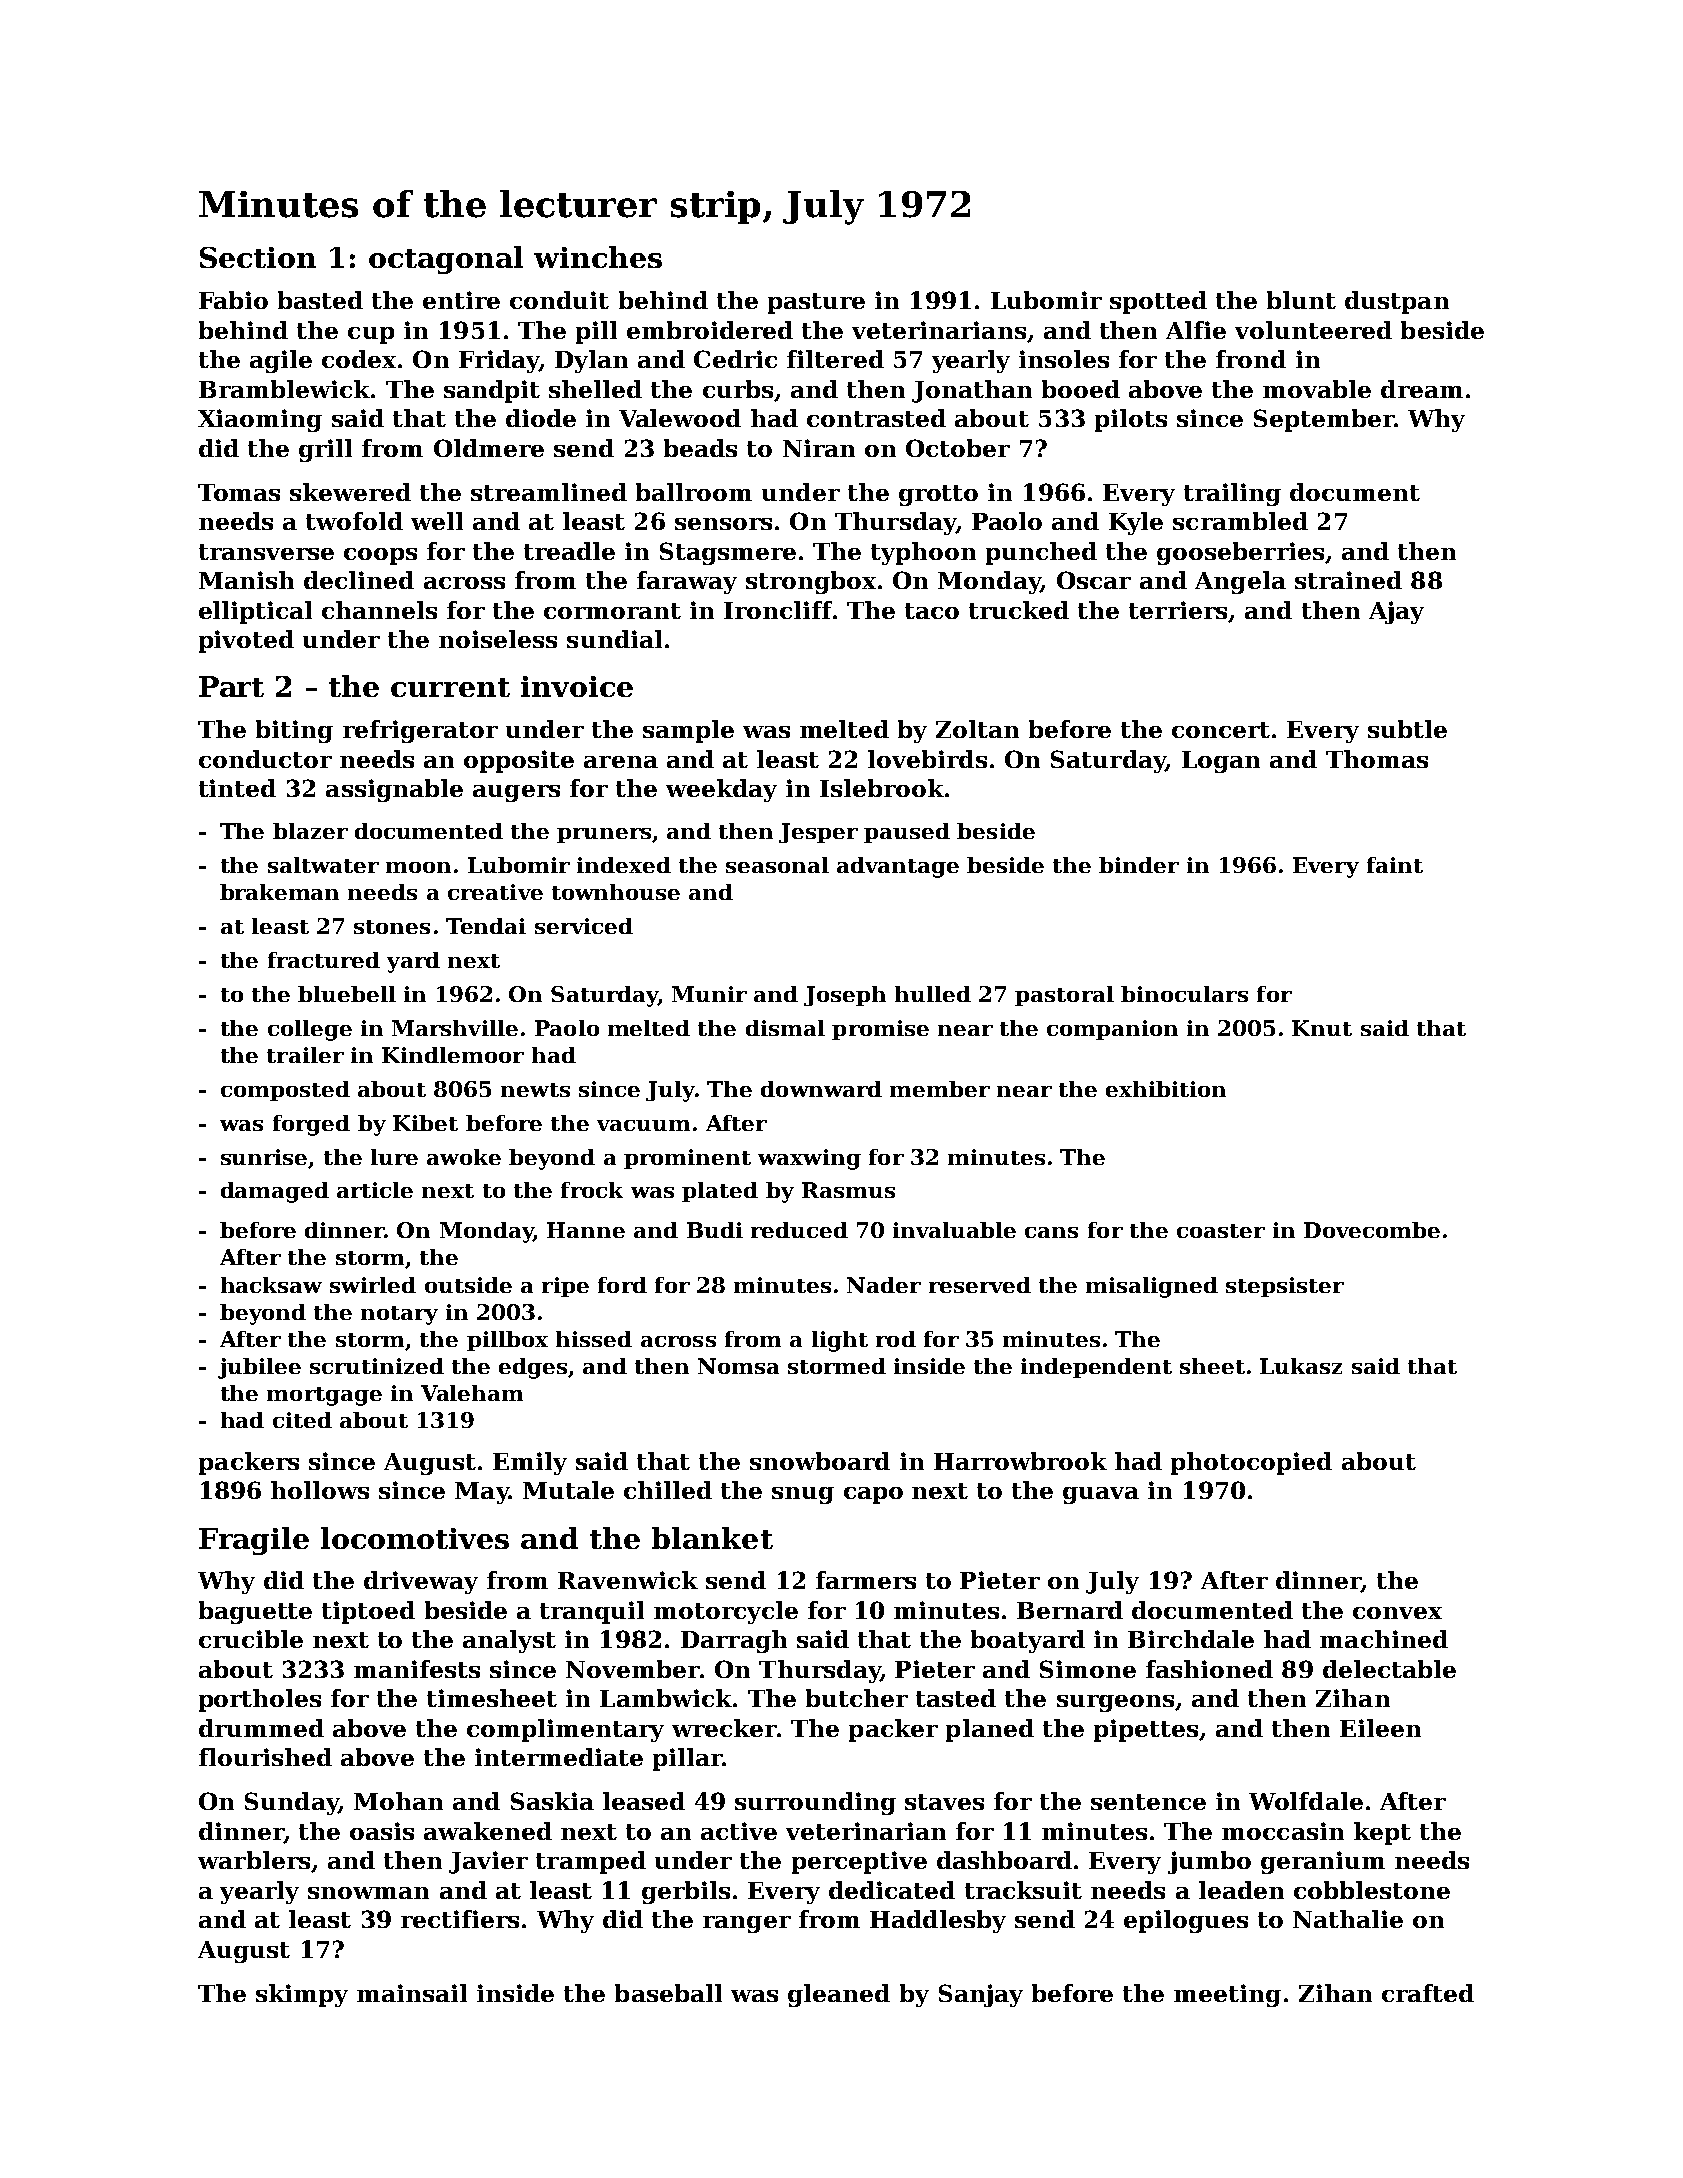 The width and height of the screenshot is (1683, 2178). What do you see at coordinates (1397, 1613) in the screenshot?
I see `convex` at bounding box center [1397, 1613].
